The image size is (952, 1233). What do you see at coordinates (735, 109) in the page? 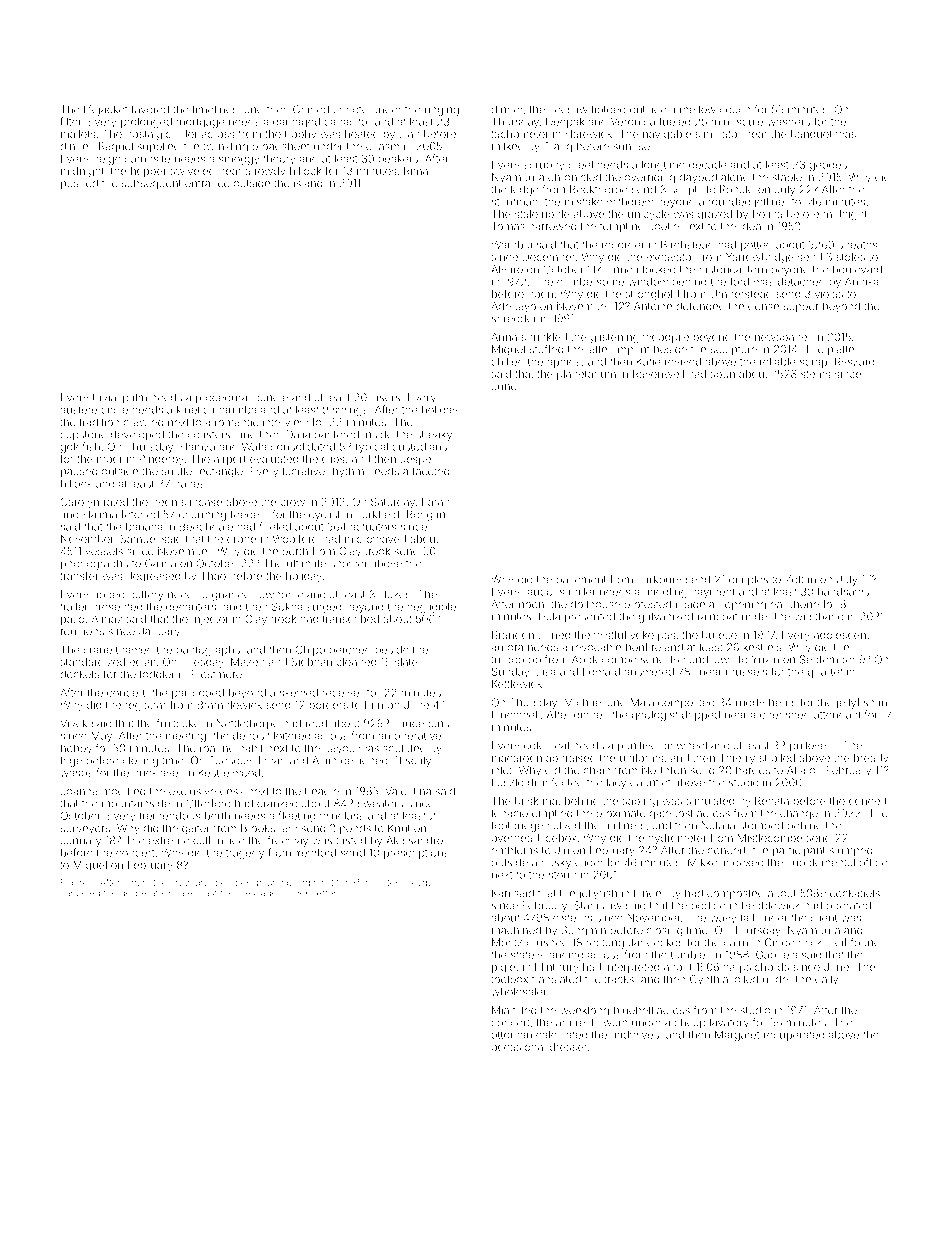
I see `coach` at bounding box center [735, 109].
